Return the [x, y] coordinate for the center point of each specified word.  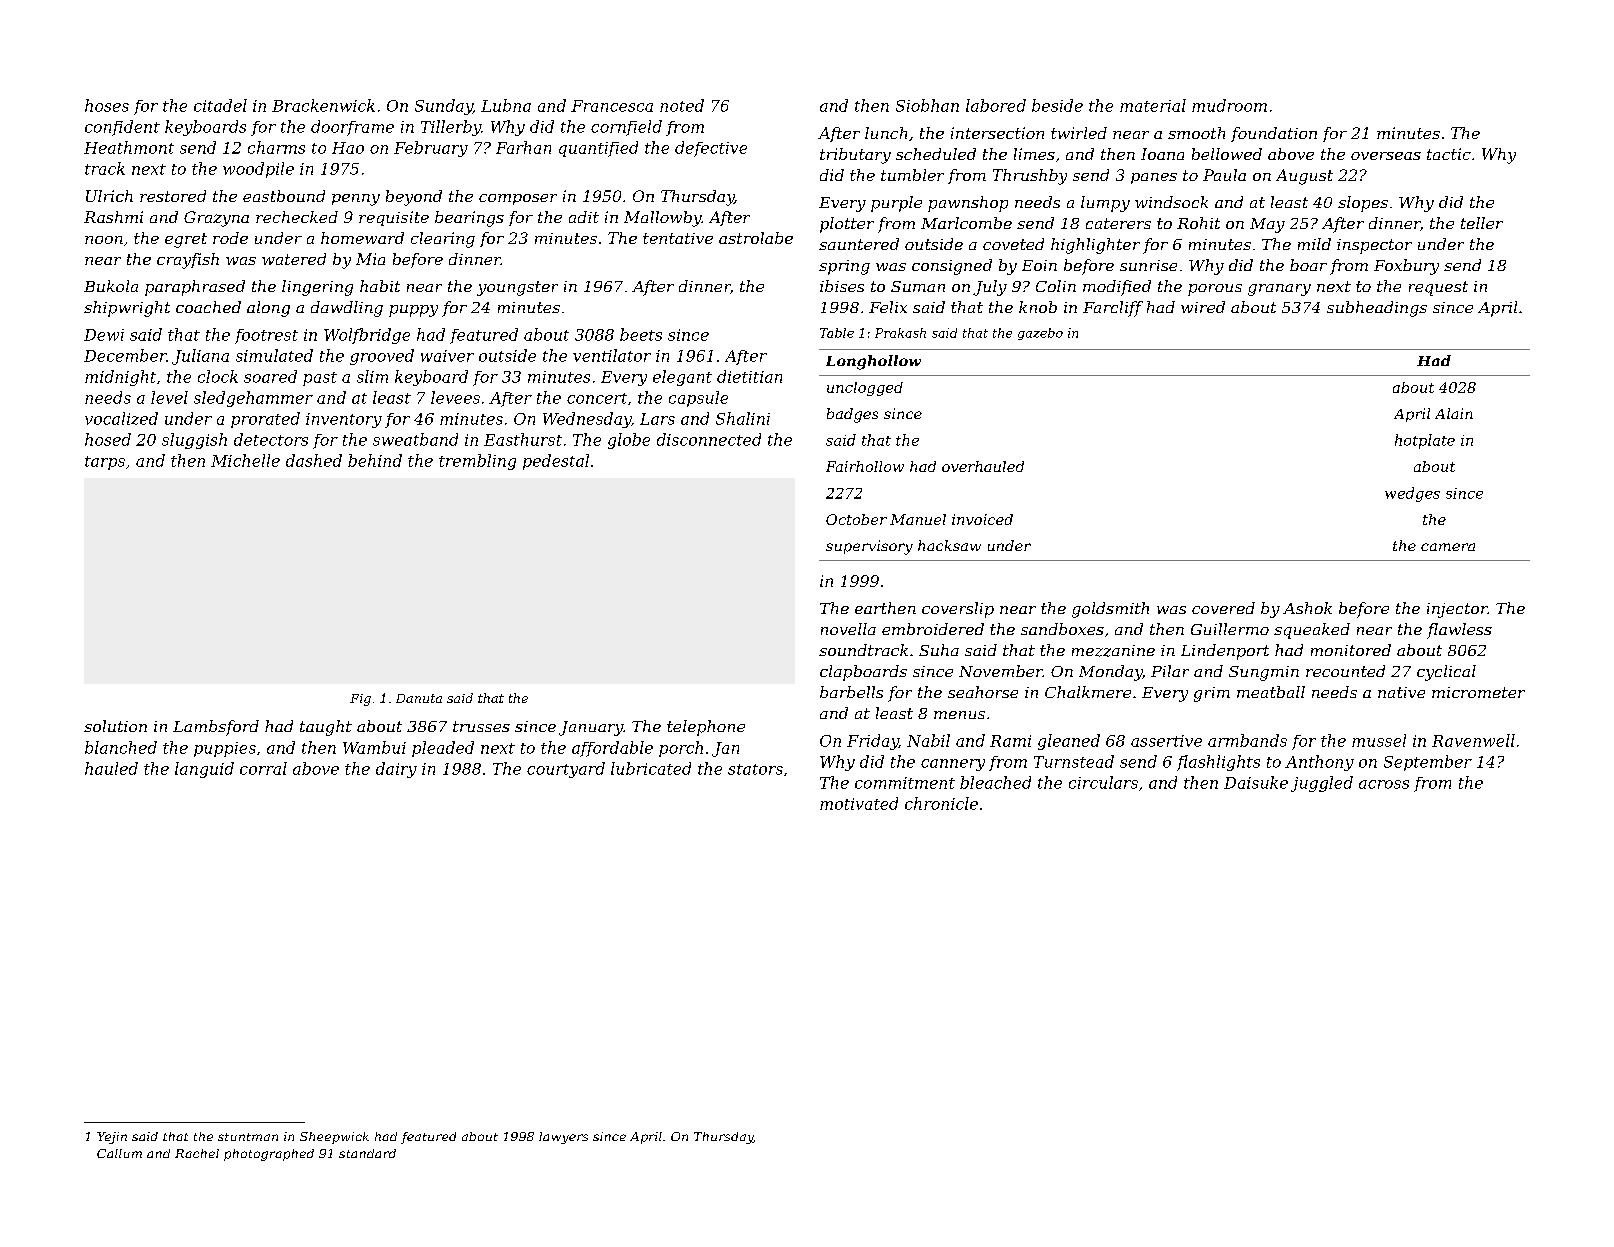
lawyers [563, 1138]
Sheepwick [334, 1138]
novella [848, 629]
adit [584, 217]
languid [204, 770]
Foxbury [1406, 267]
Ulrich [109, 196]
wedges [1412, 494]
